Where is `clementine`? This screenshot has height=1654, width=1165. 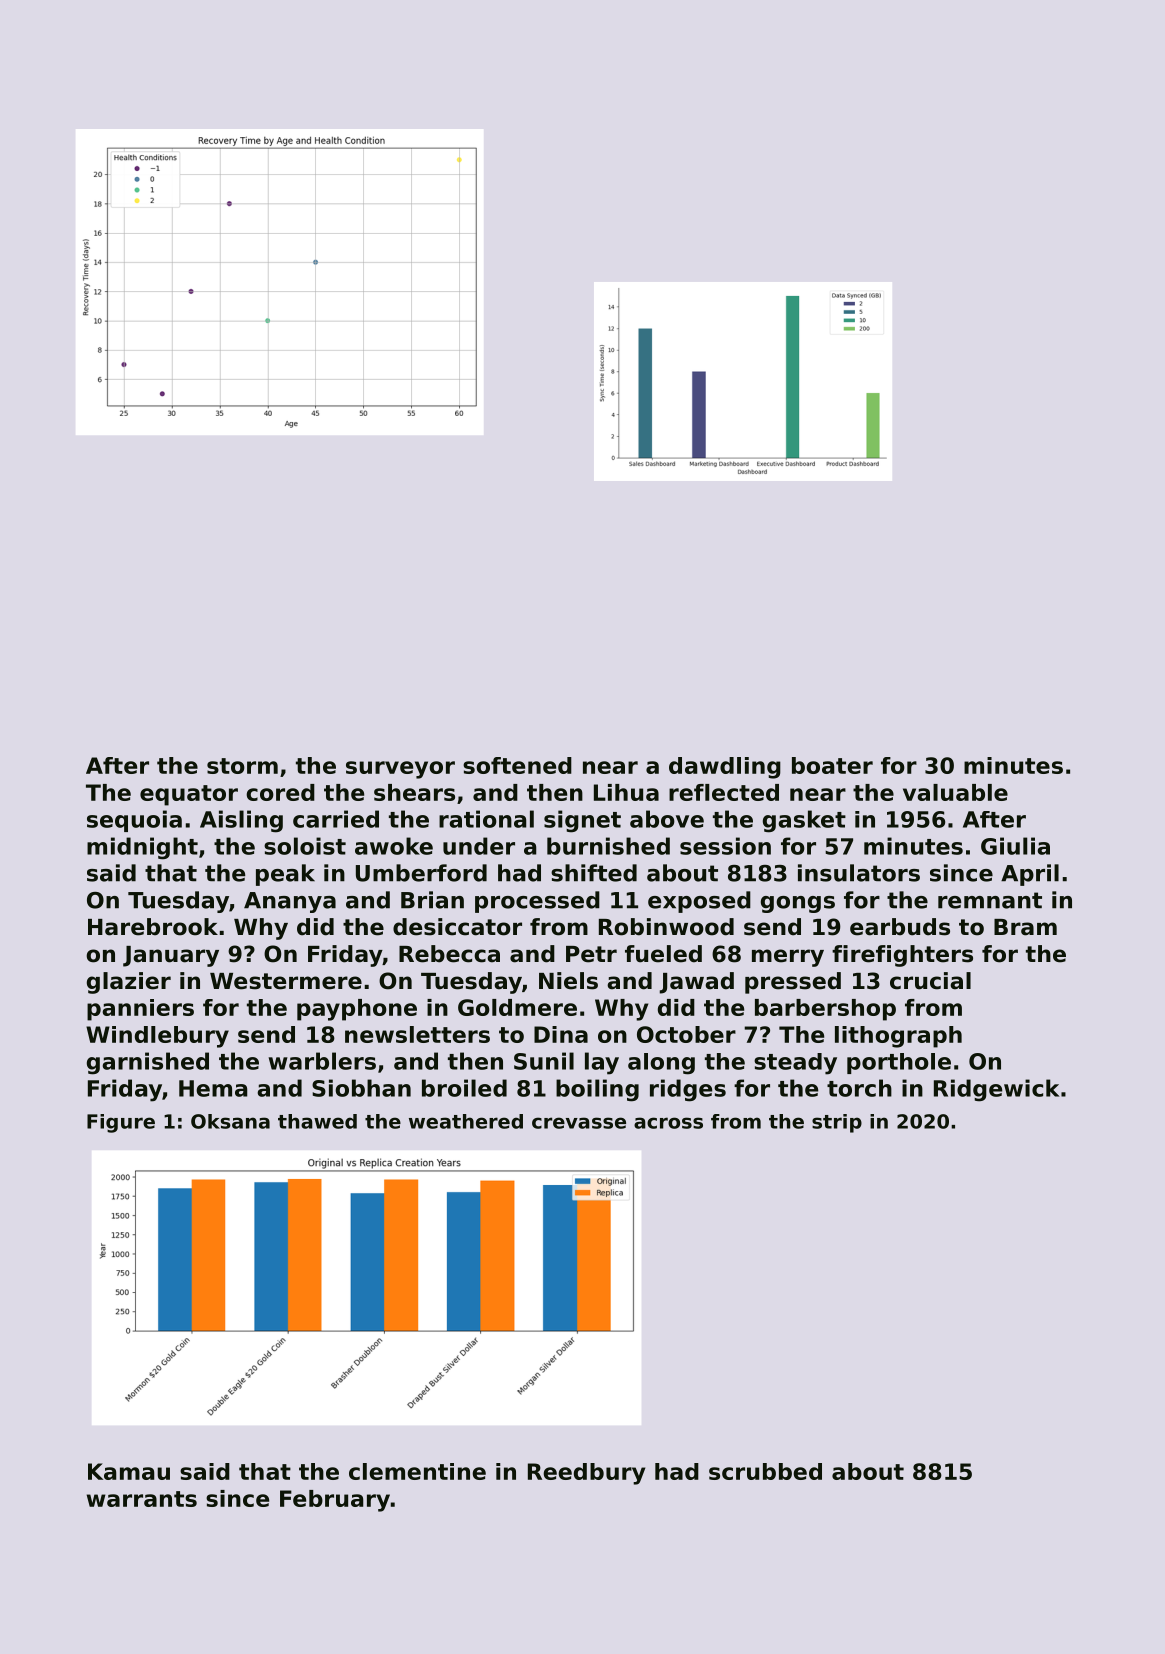
clementine is located at coordinates (417, 1471).
